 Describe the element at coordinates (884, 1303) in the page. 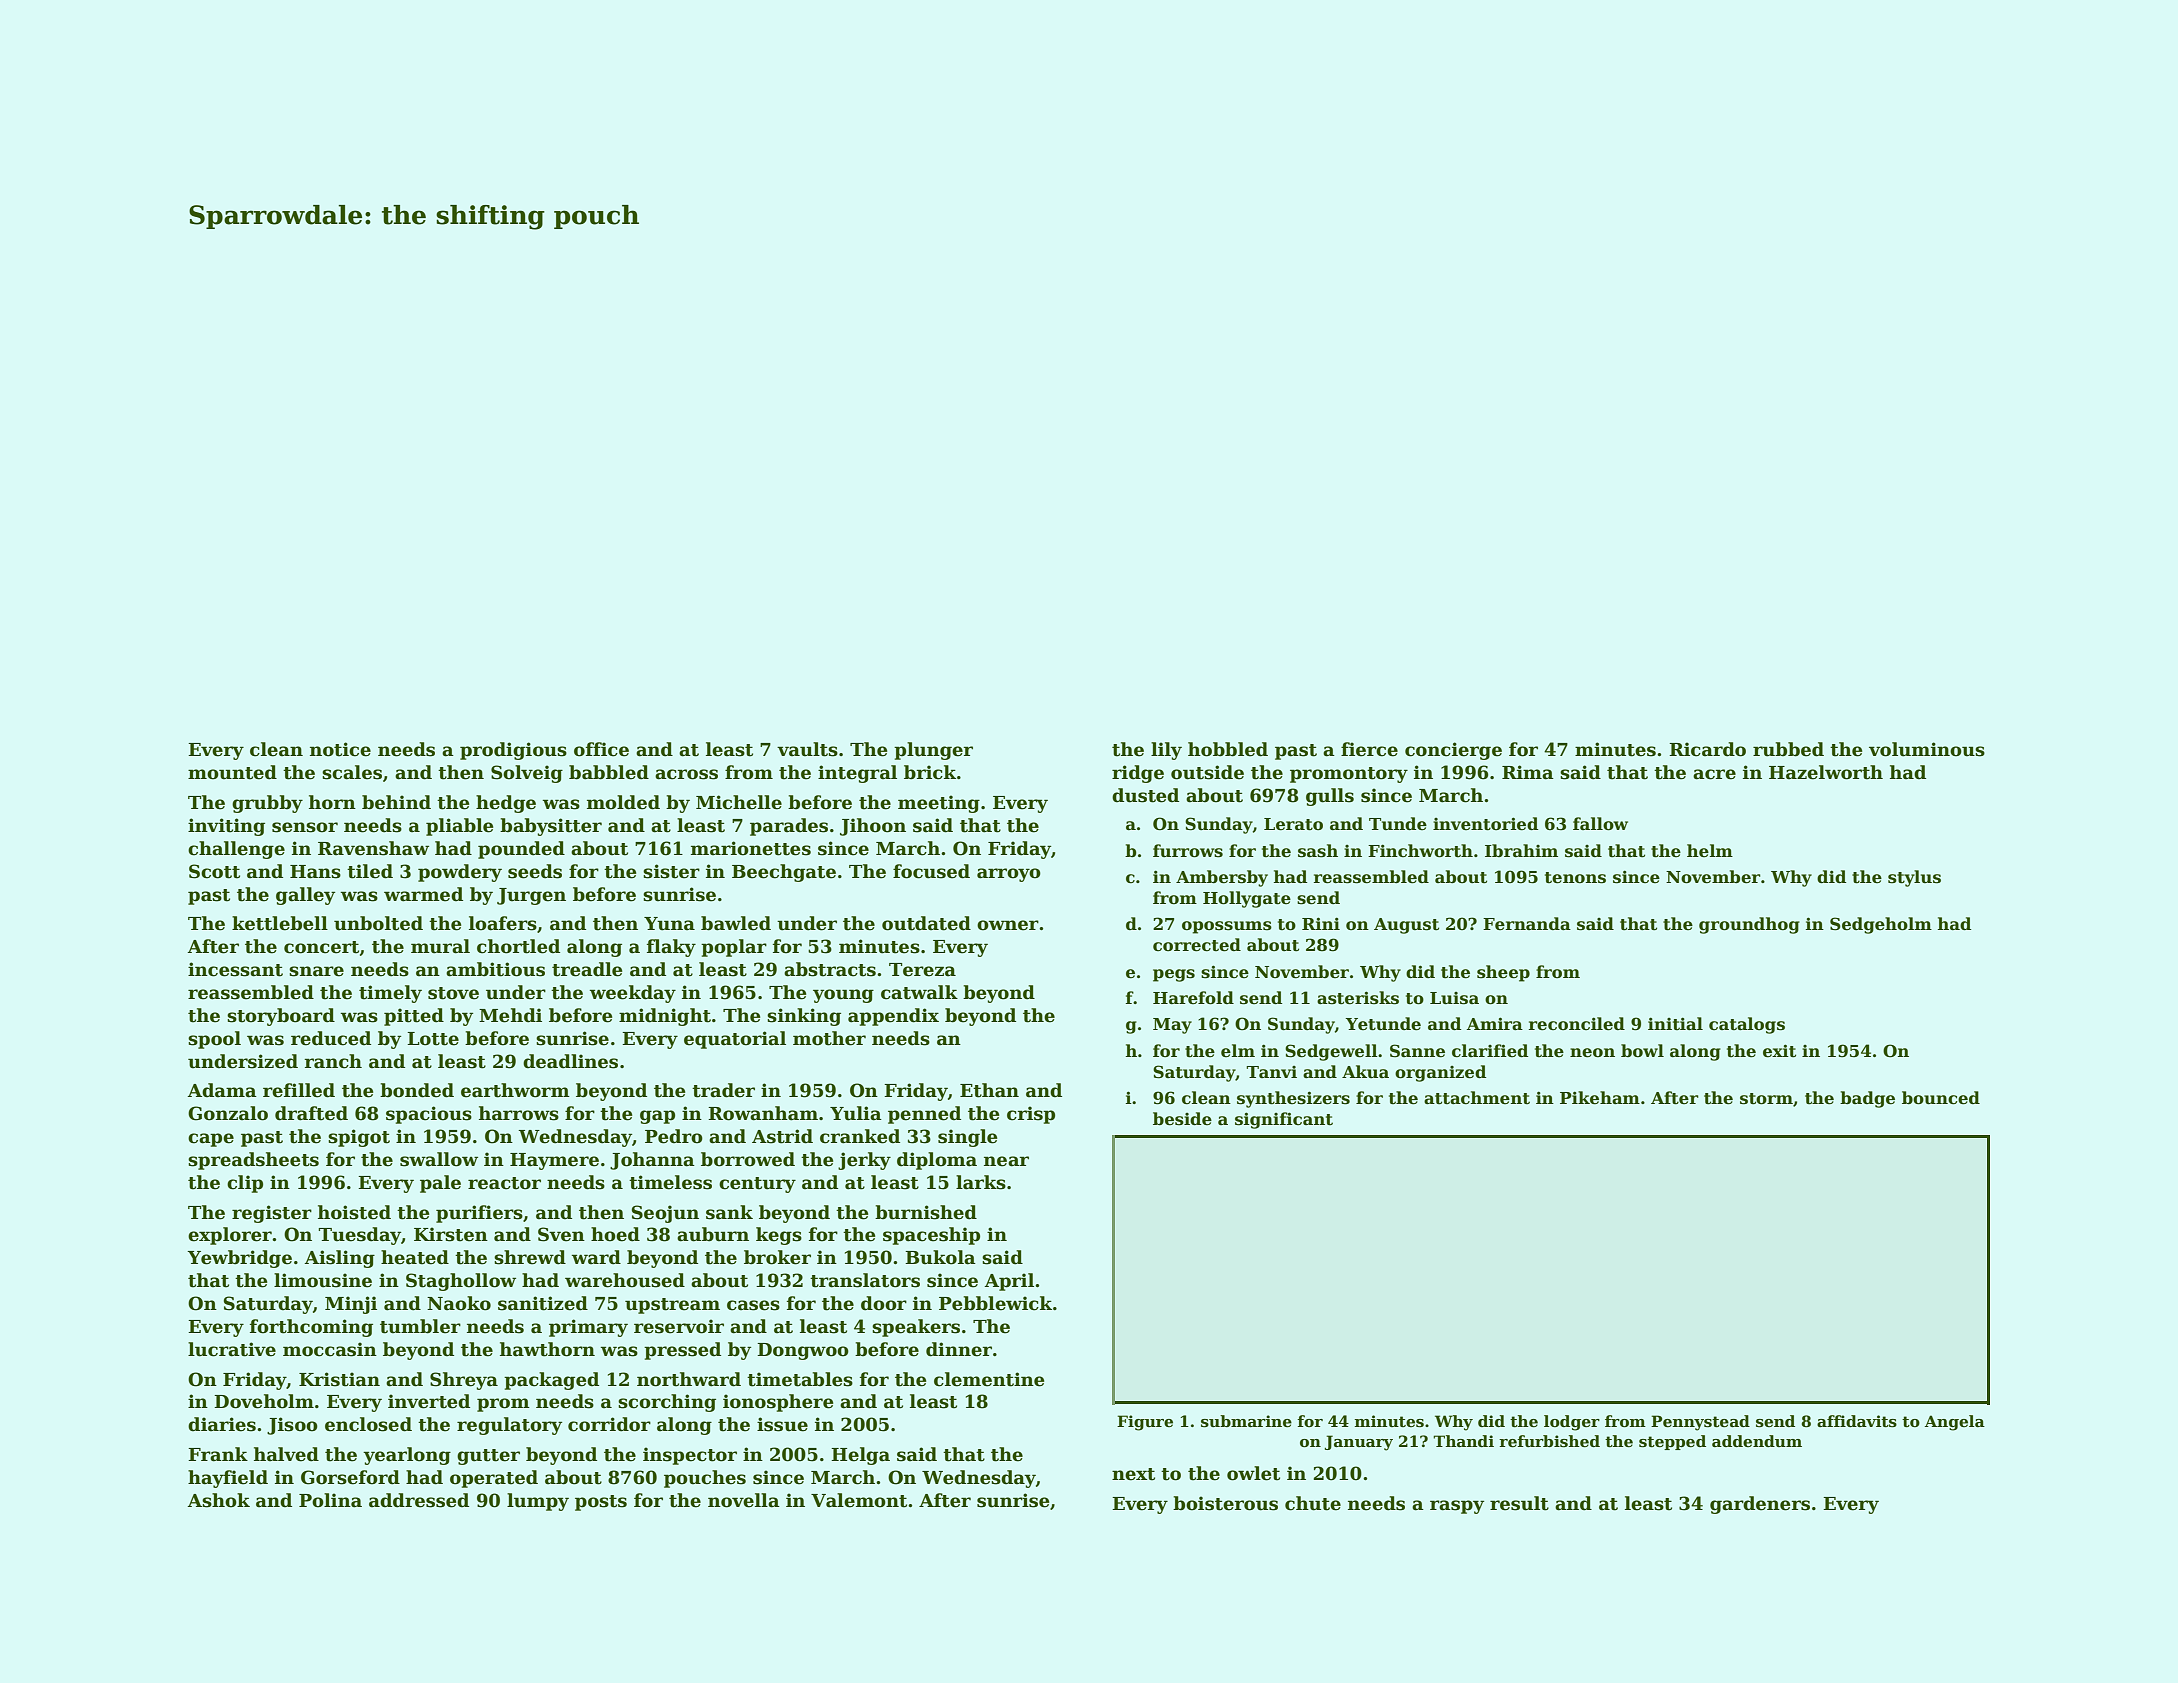

I see `door` at that location.
